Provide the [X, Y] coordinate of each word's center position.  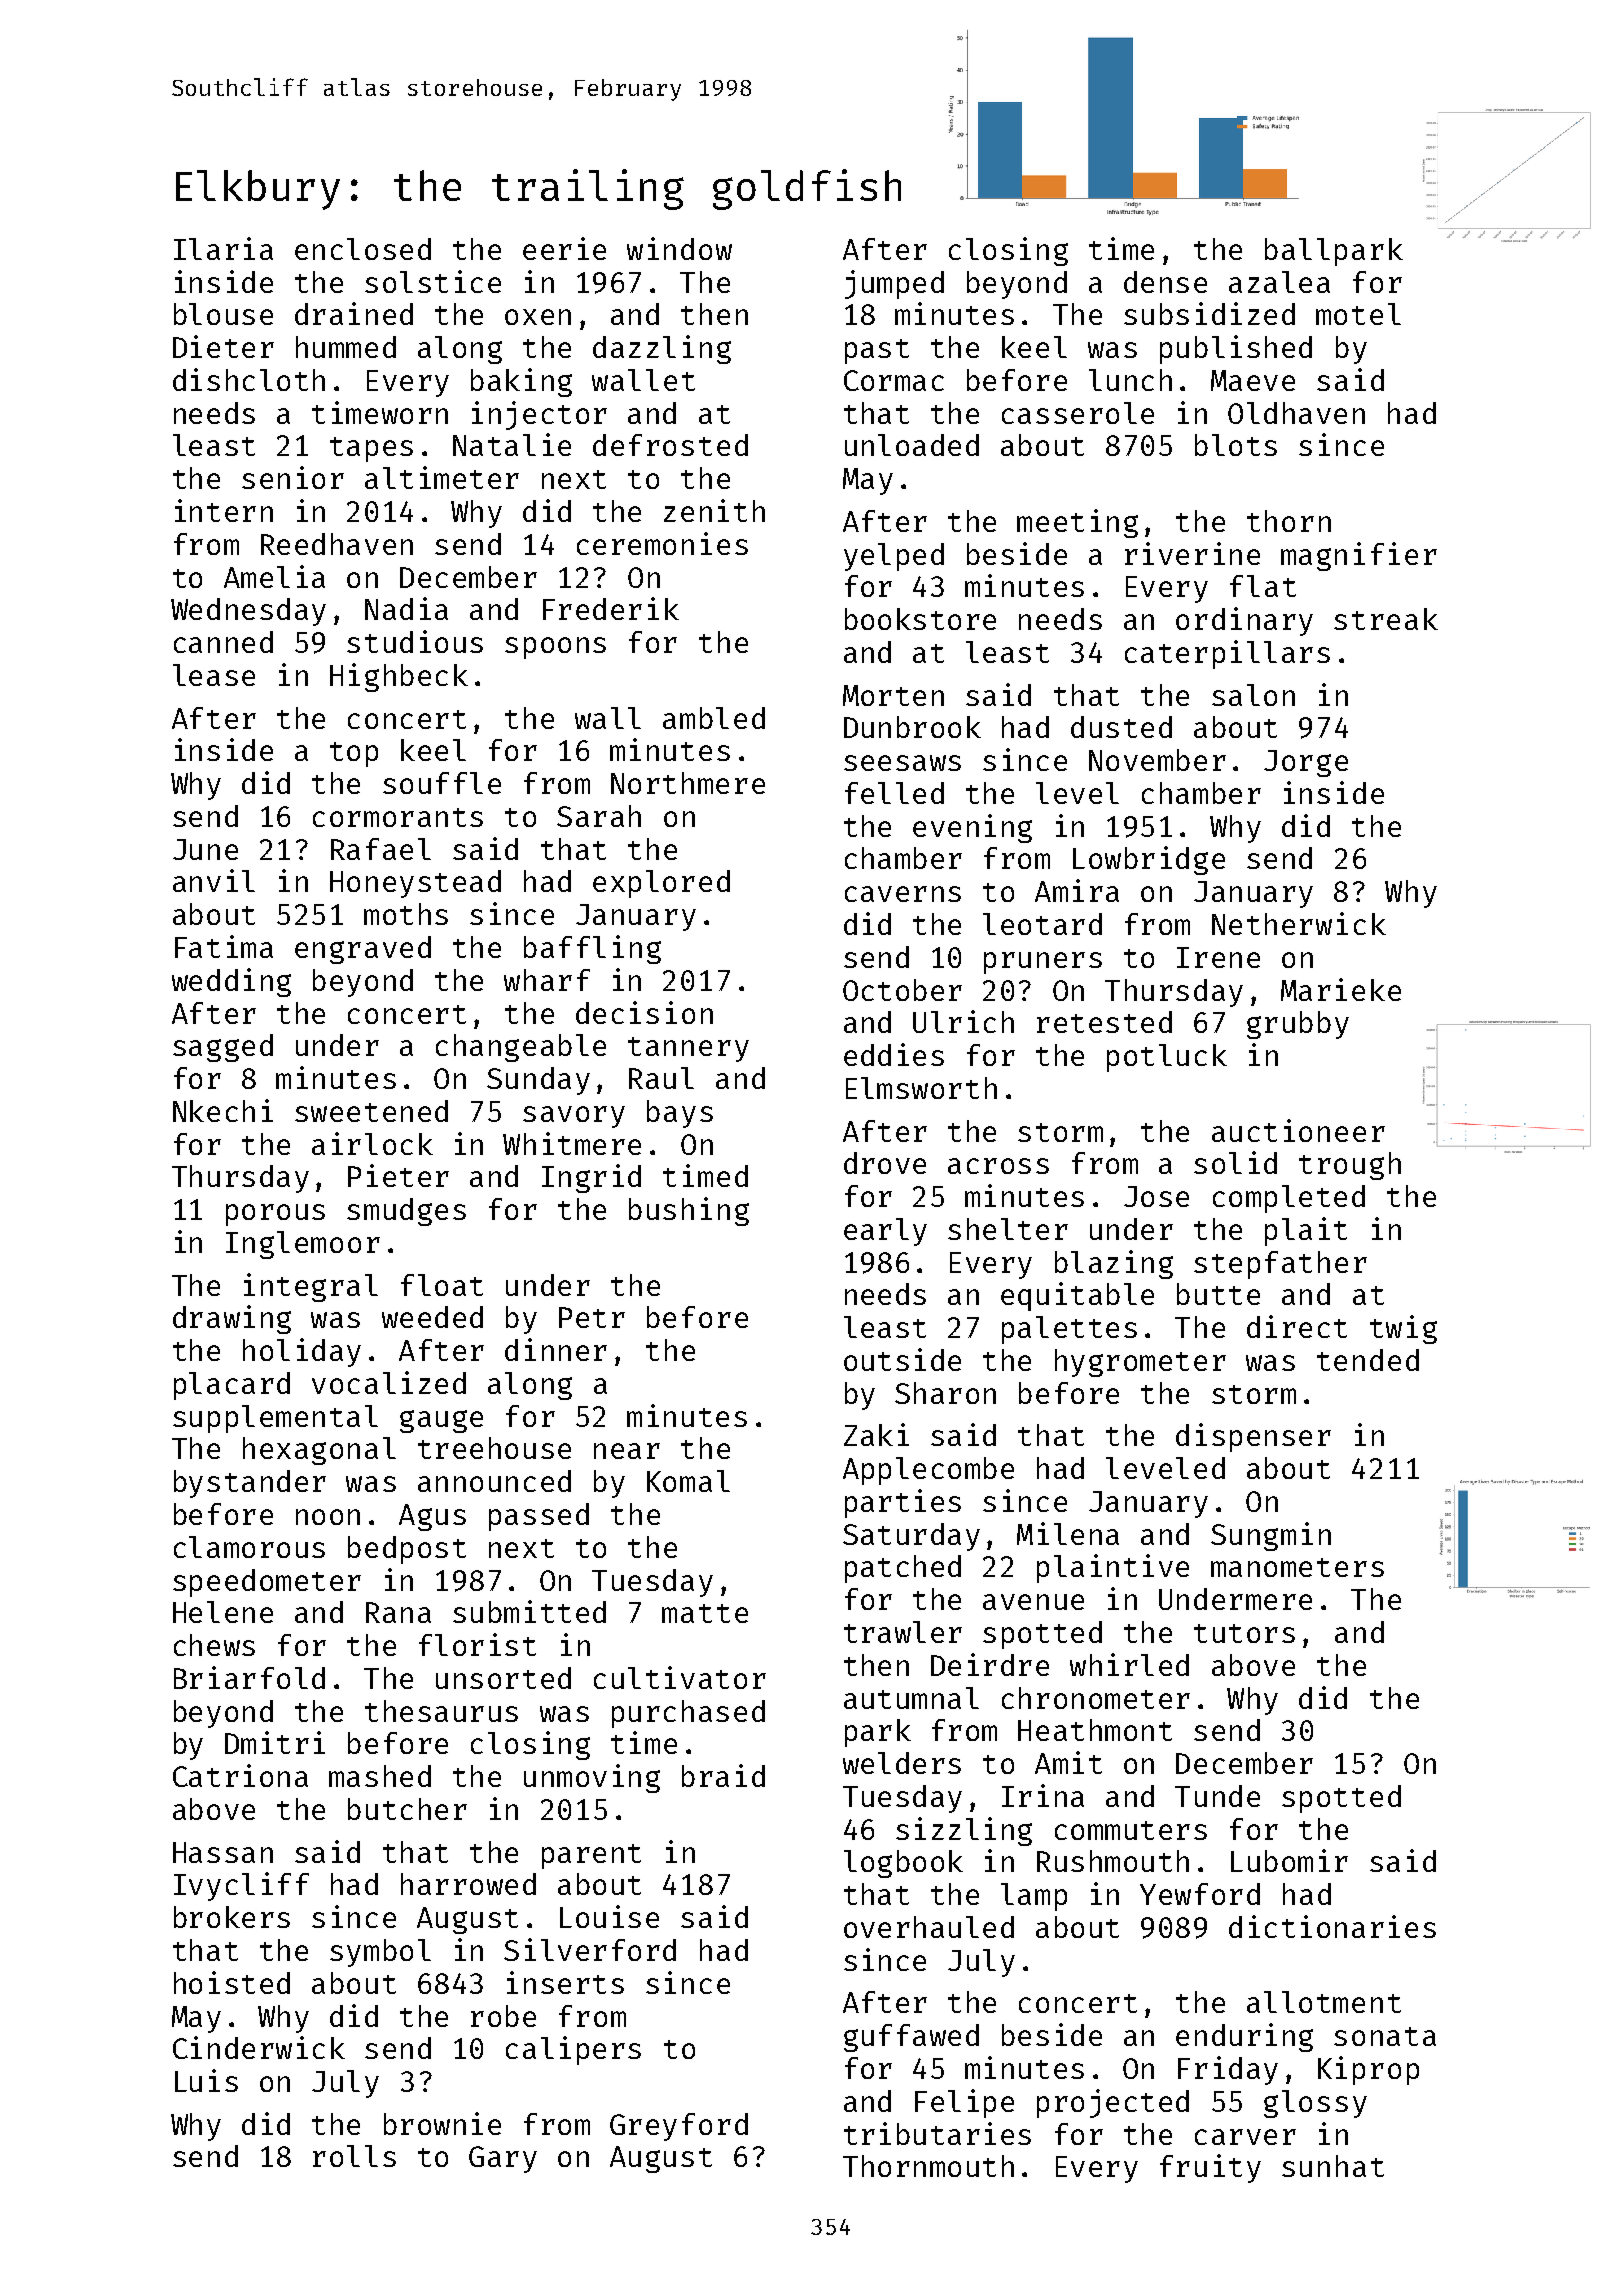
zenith [714, 510]
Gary [503, 2159]
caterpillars [1227, 654]
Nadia [406, 608]
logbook [903, 1864]
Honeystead [415, 884]
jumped [894, 284]
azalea [1279, 282]
